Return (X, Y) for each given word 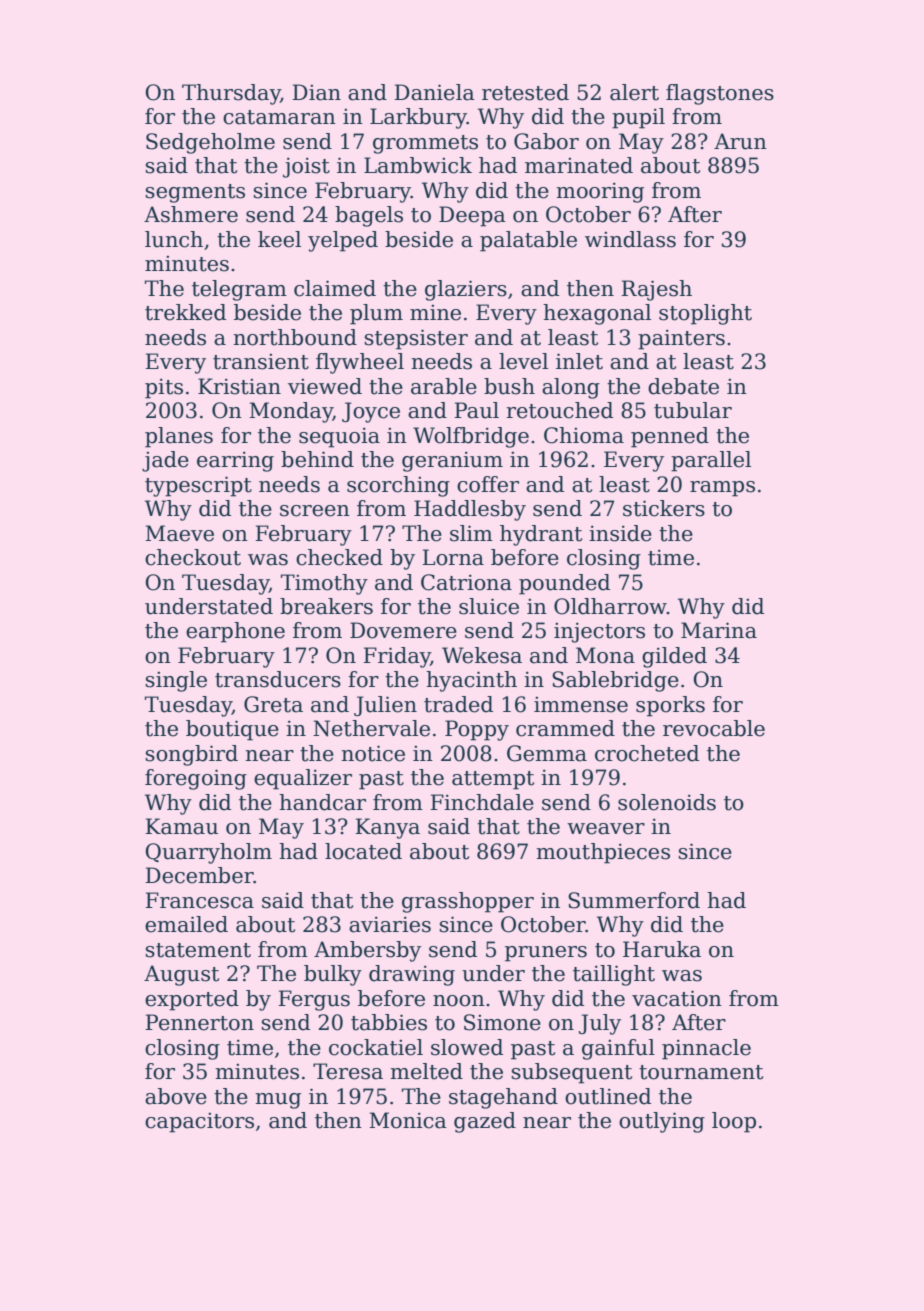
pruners (546, 954)
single (176, 681)
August (181, 975)
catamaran (279, 117)
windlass (630, 239)
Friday (397, 657)
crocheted (647, 753)
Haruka (662, 949)
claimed (335, 288)
